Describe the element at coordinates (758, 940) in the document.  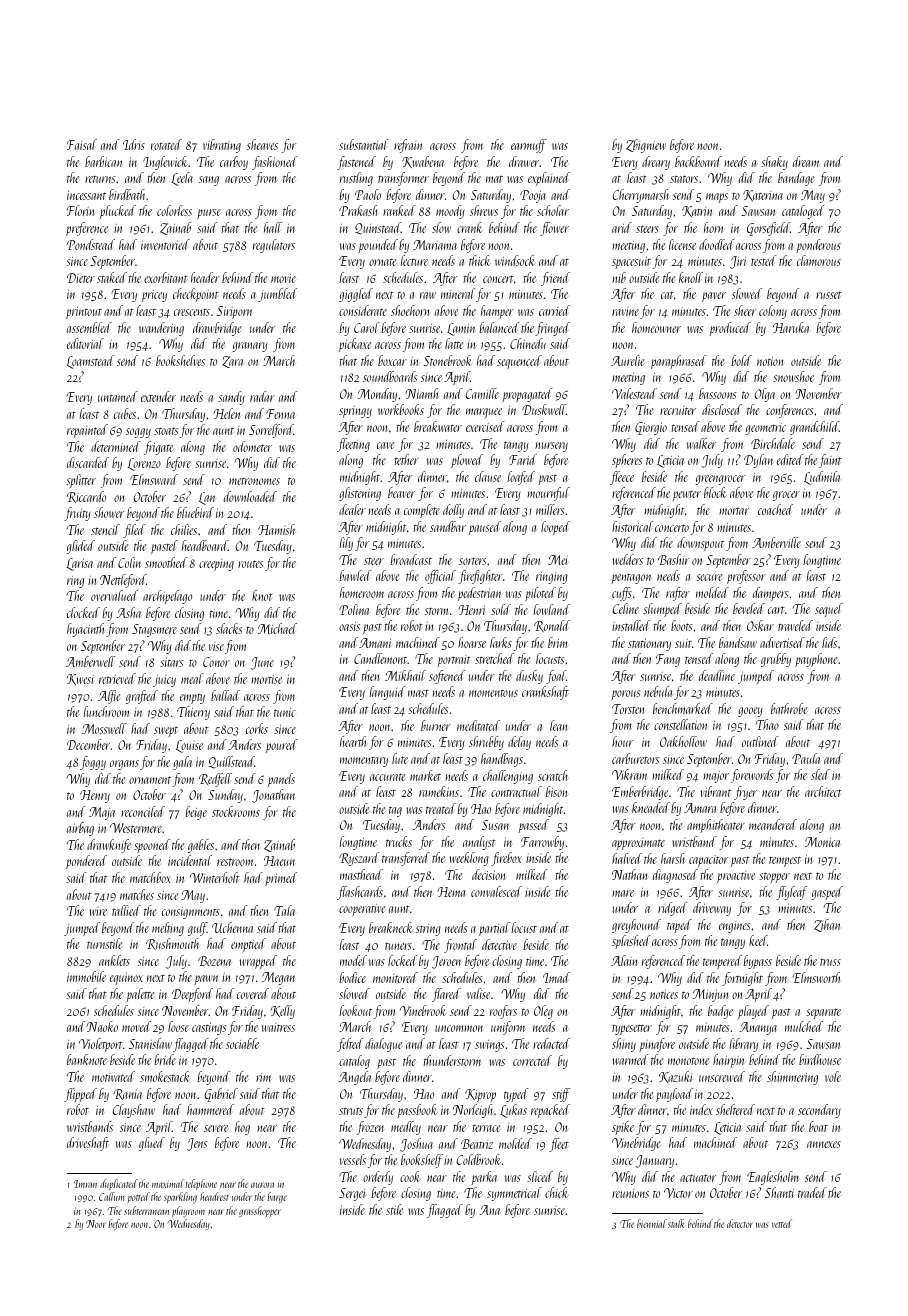
I see `keel` at that location.
